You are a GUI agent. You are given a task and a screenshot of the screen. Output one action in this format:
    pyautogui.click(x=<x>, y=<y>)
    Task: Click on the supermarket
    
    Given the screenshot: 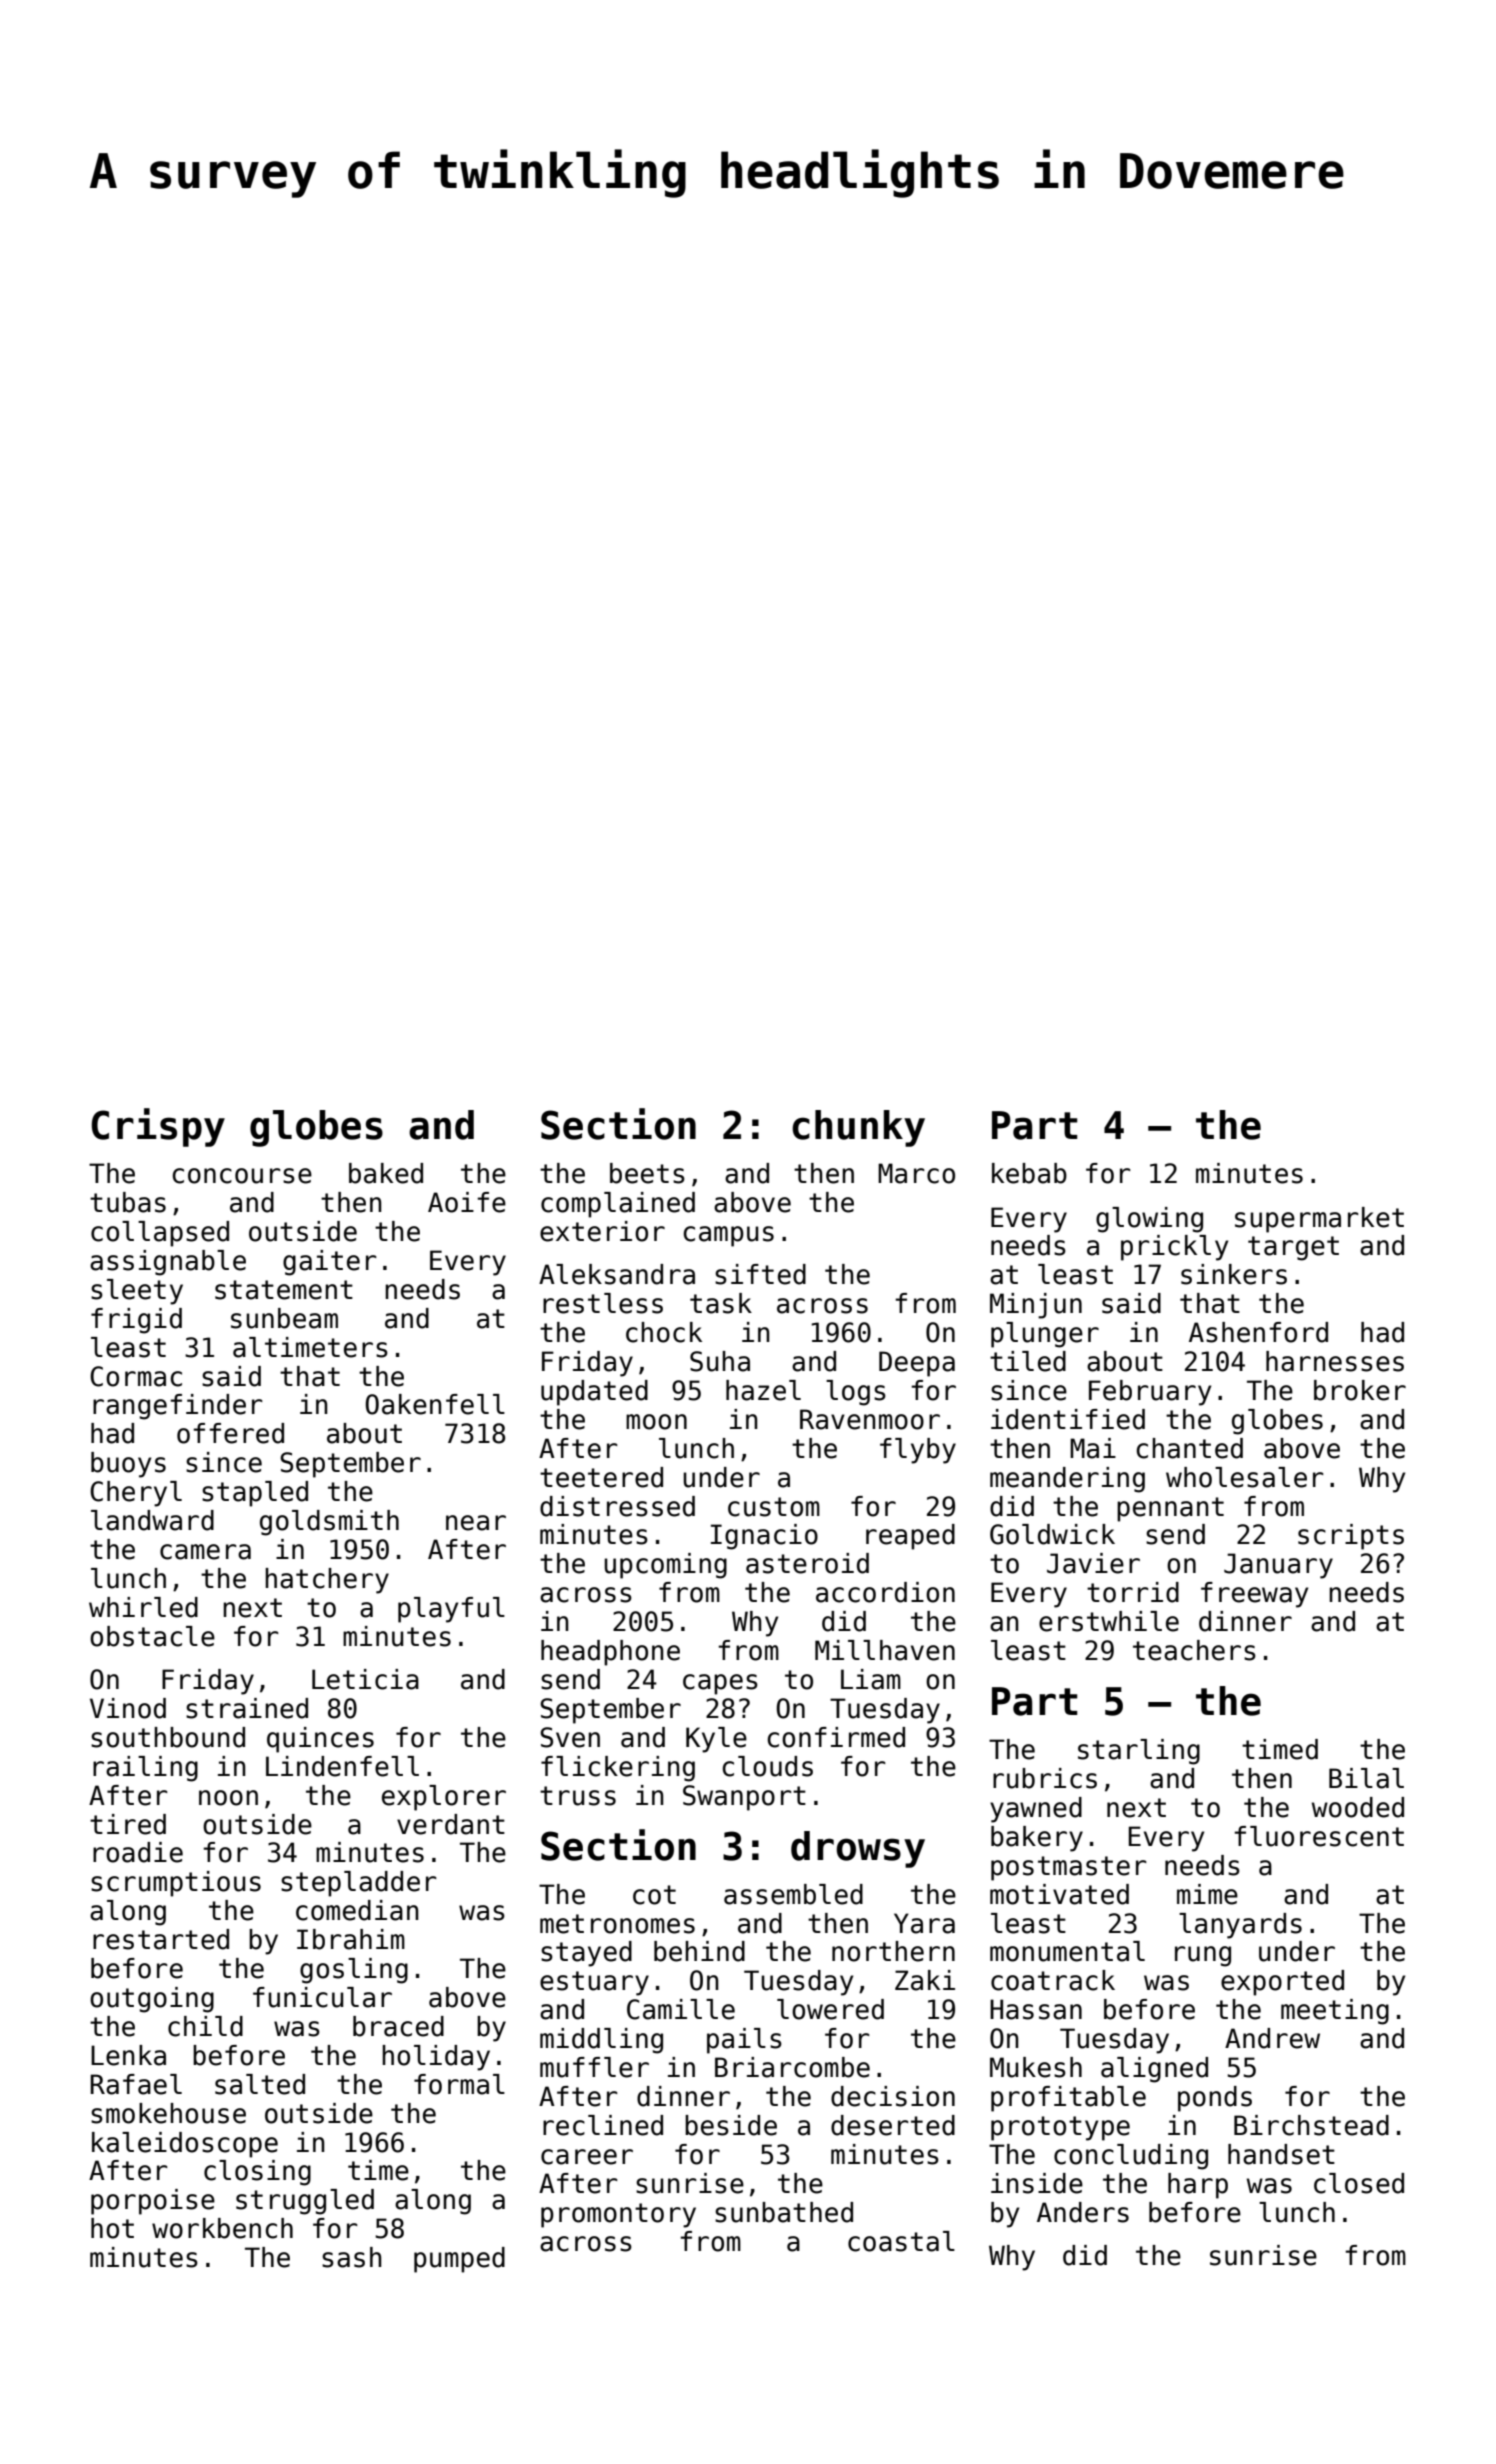 What is the action you would take?
    pyautogui.click(x=1319, y=1220)
